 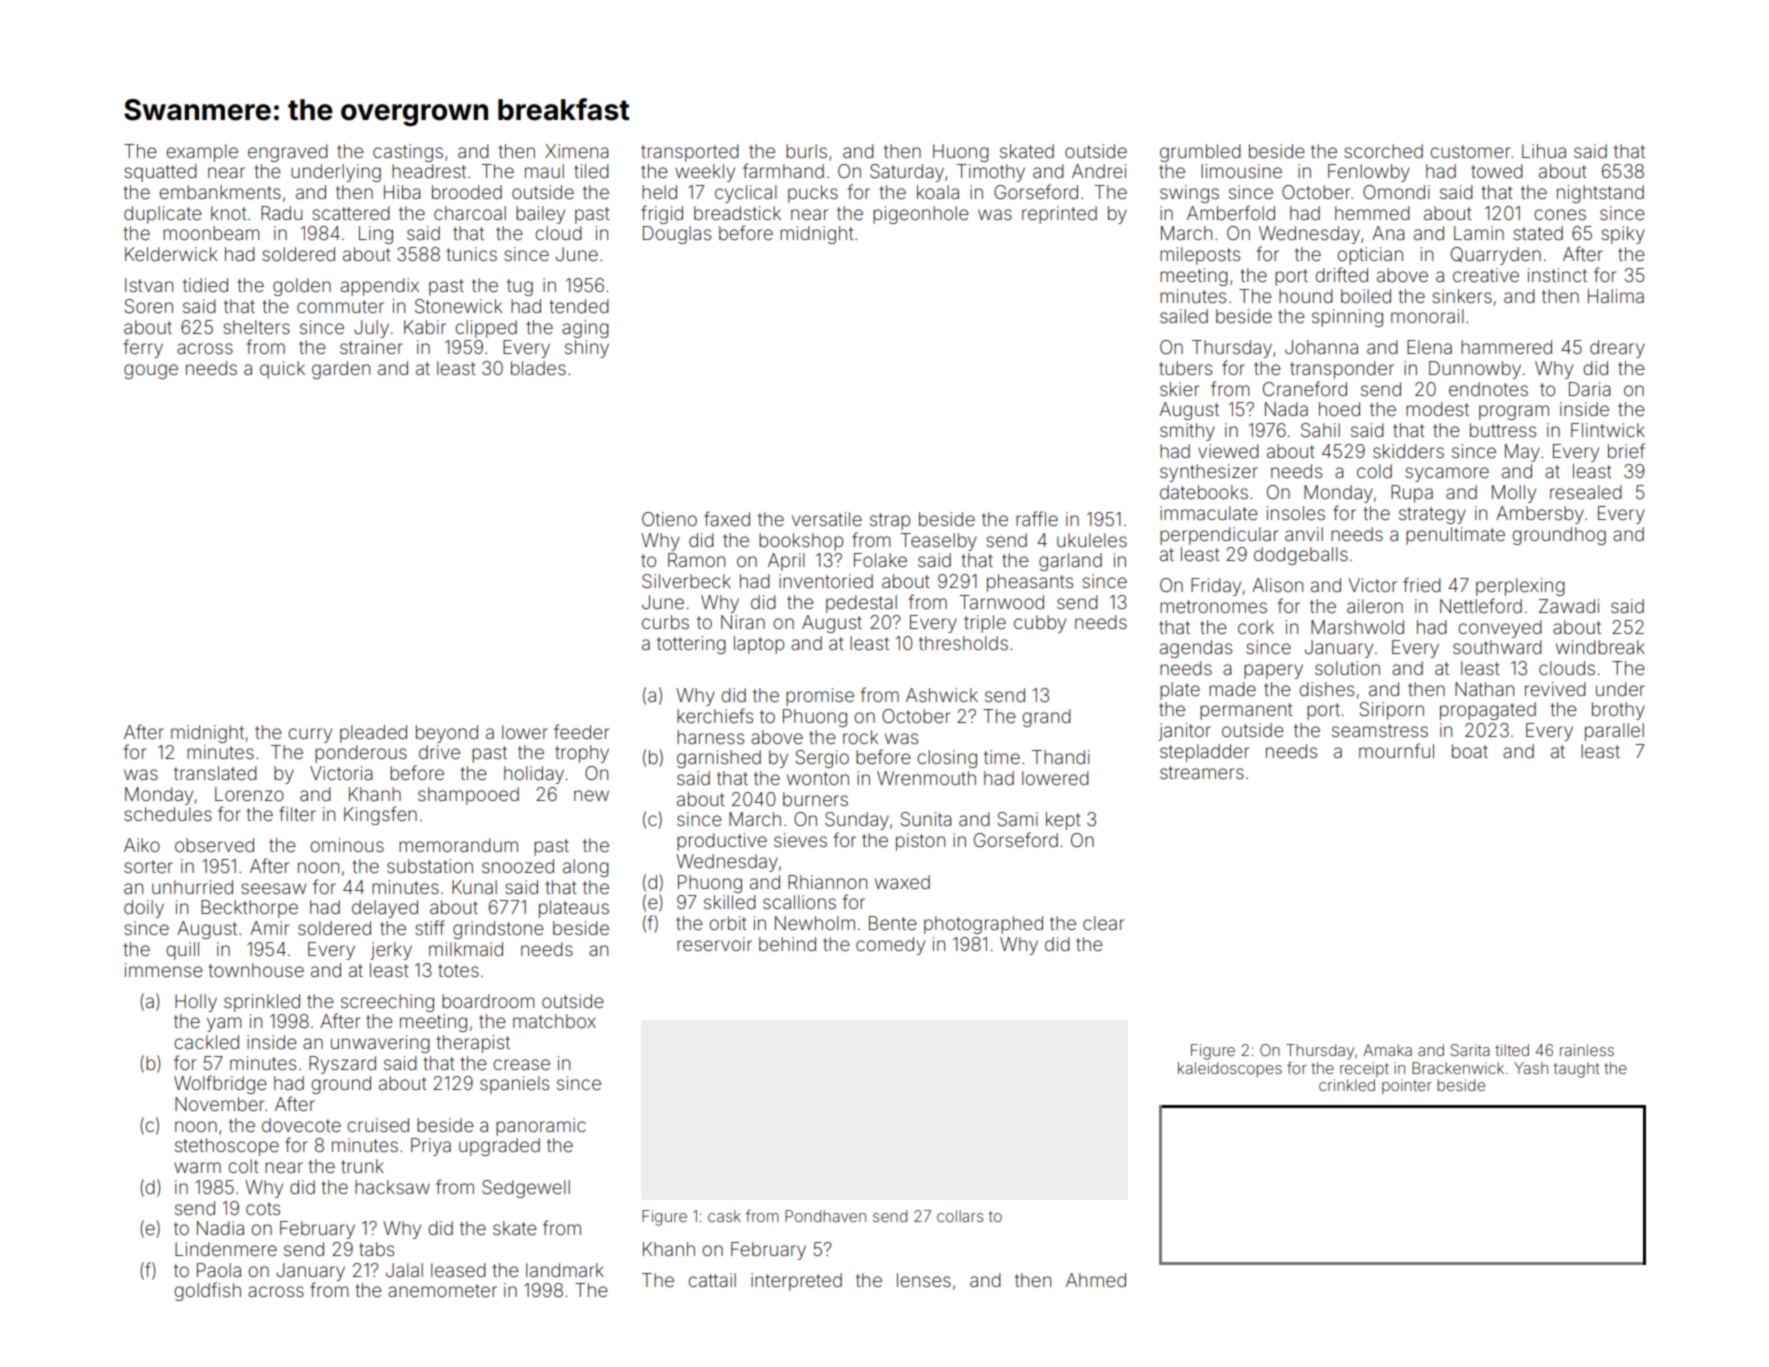 I want to click on Rhiannon, so click(x=827, y=882).
